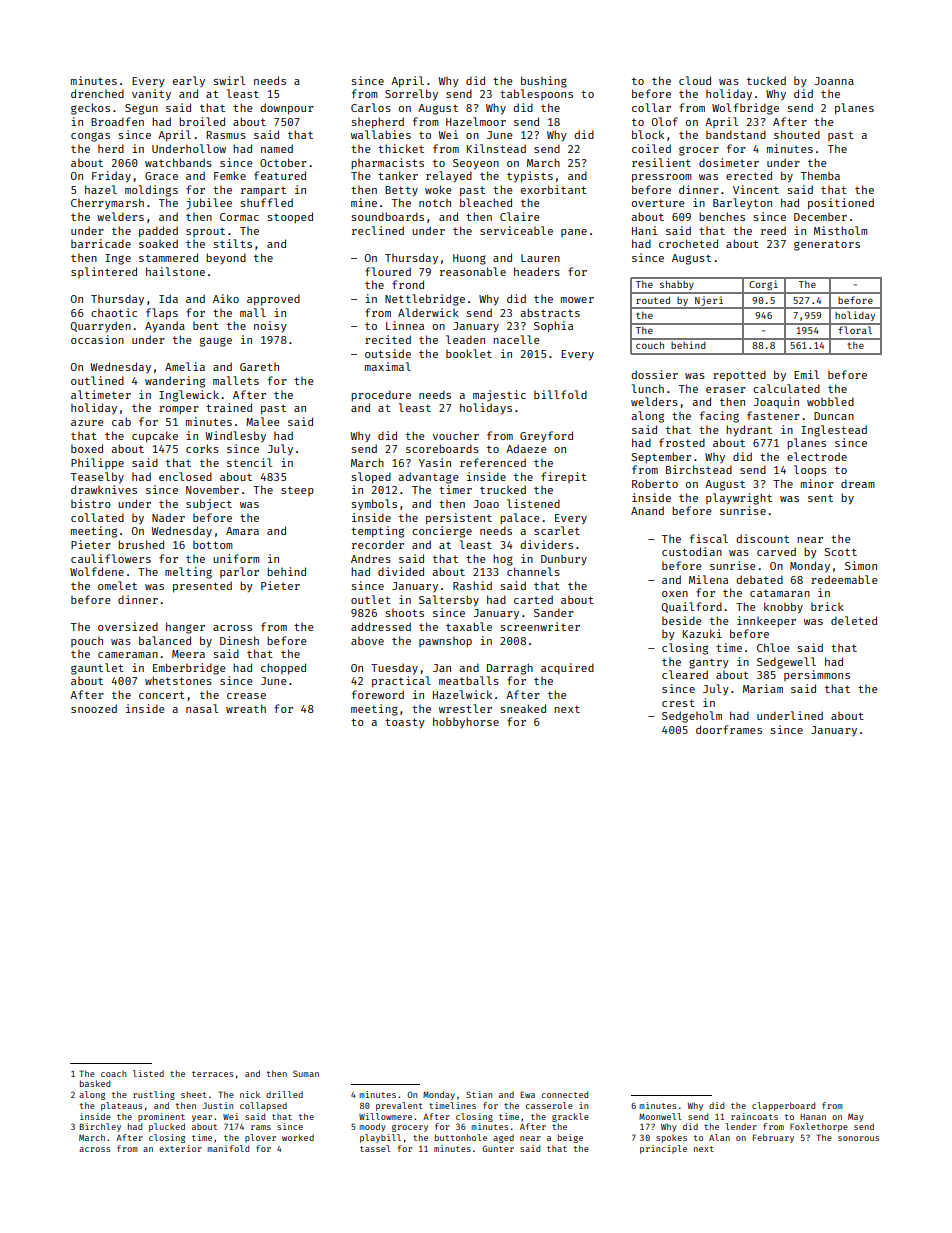 This screenshot has width=952, height=1233. I want to click on Ewa, so click(527, 1094).
